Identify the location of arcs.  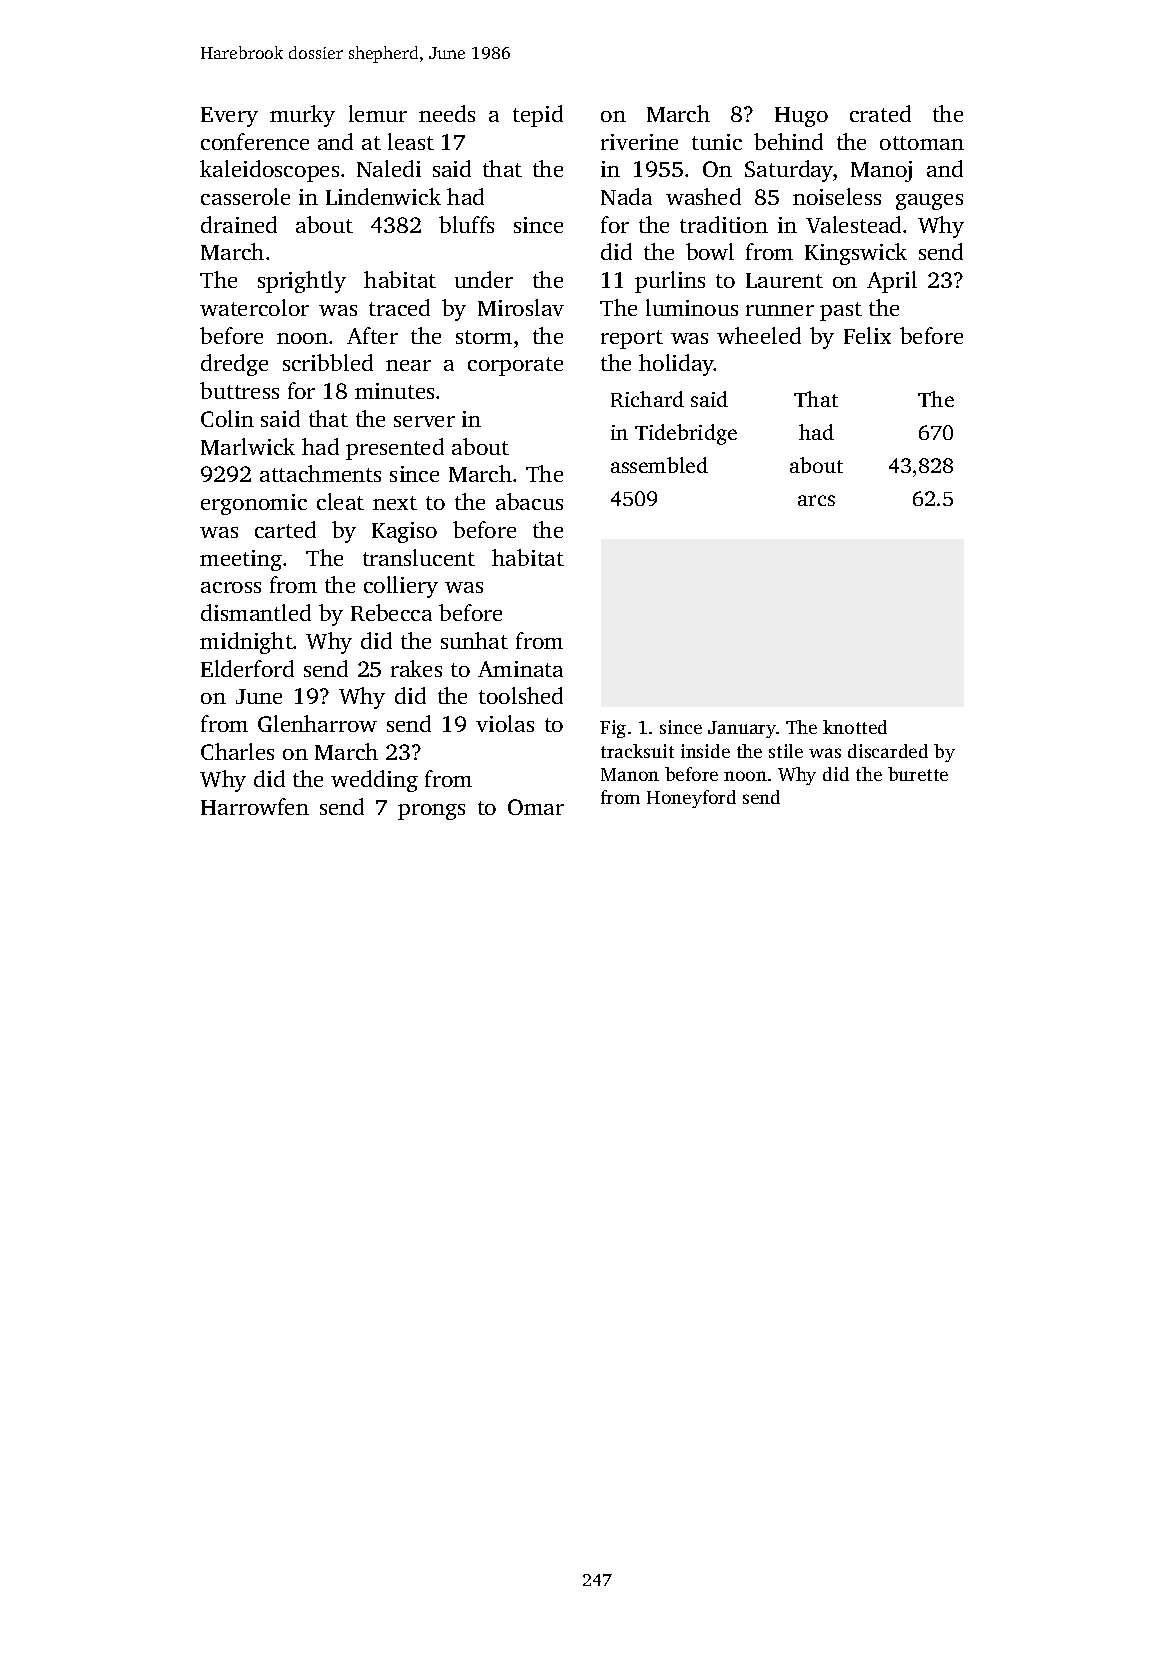
(816, 500).
